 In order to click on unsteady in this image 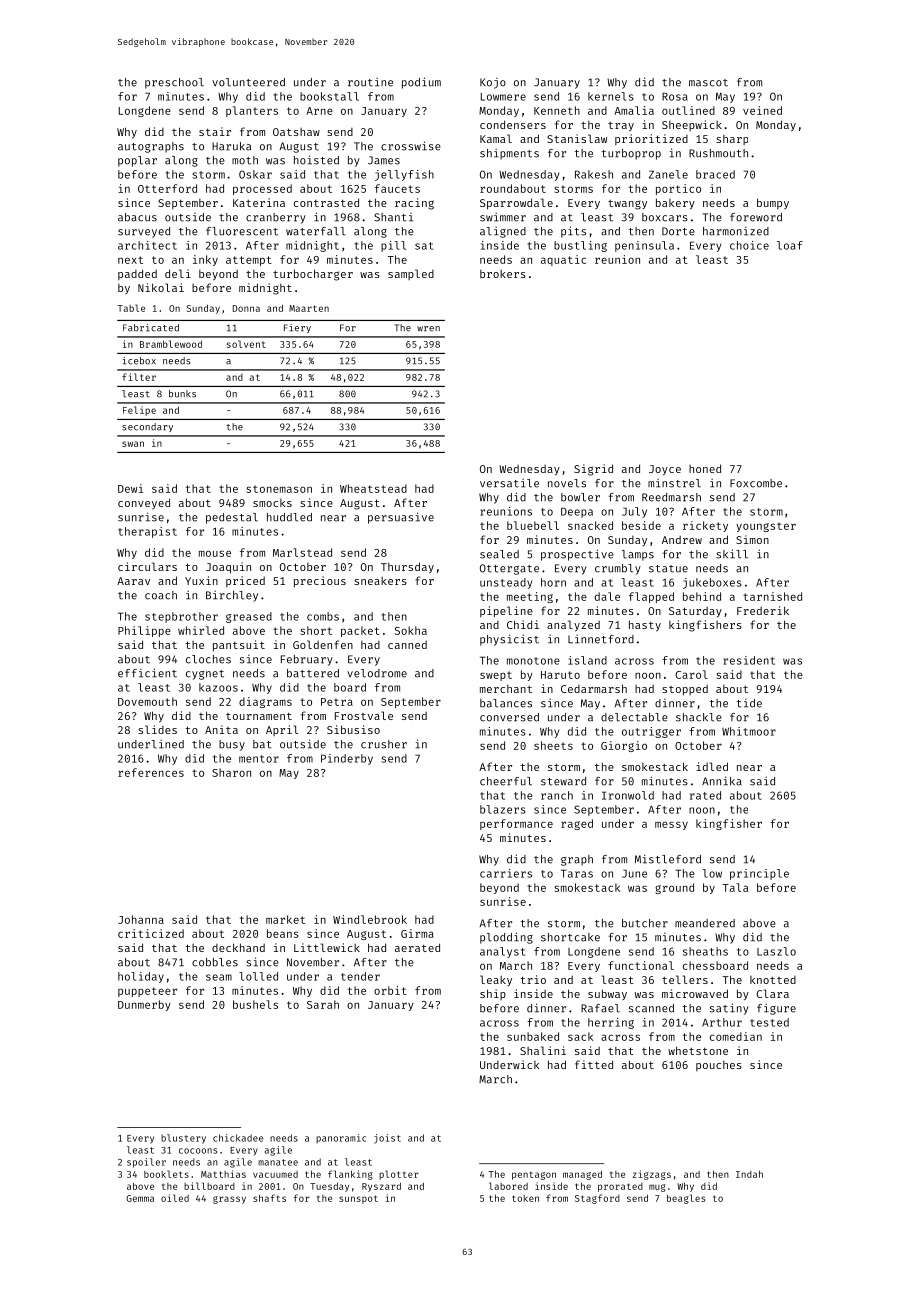, I will do `click(506, 583)`.
